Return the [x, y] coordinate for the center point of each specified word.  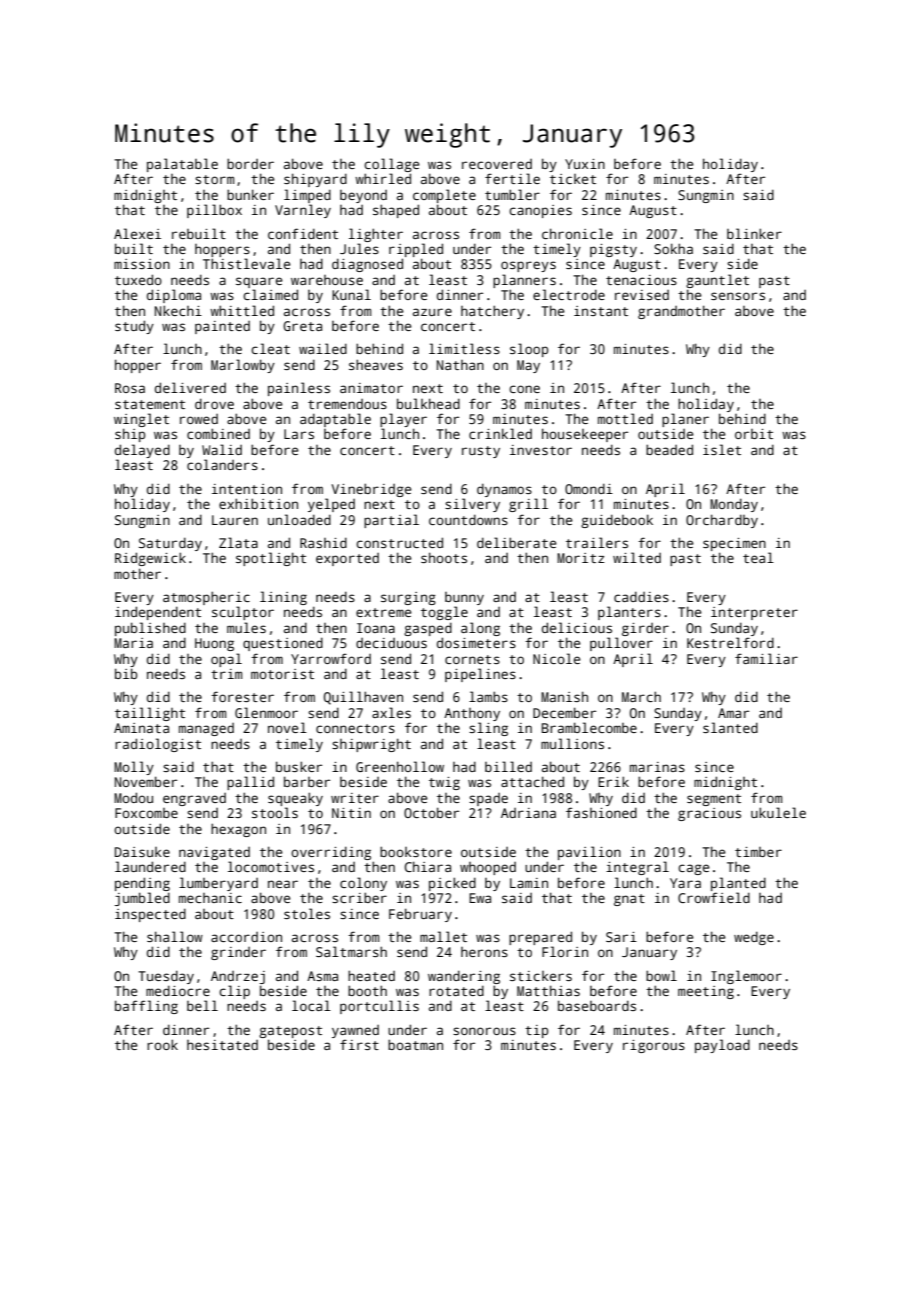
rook [162, 1044]
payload [722, 1046]
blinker [754, 233]
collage [392, 165]
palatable [182, 165]
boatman [415, 1044]
